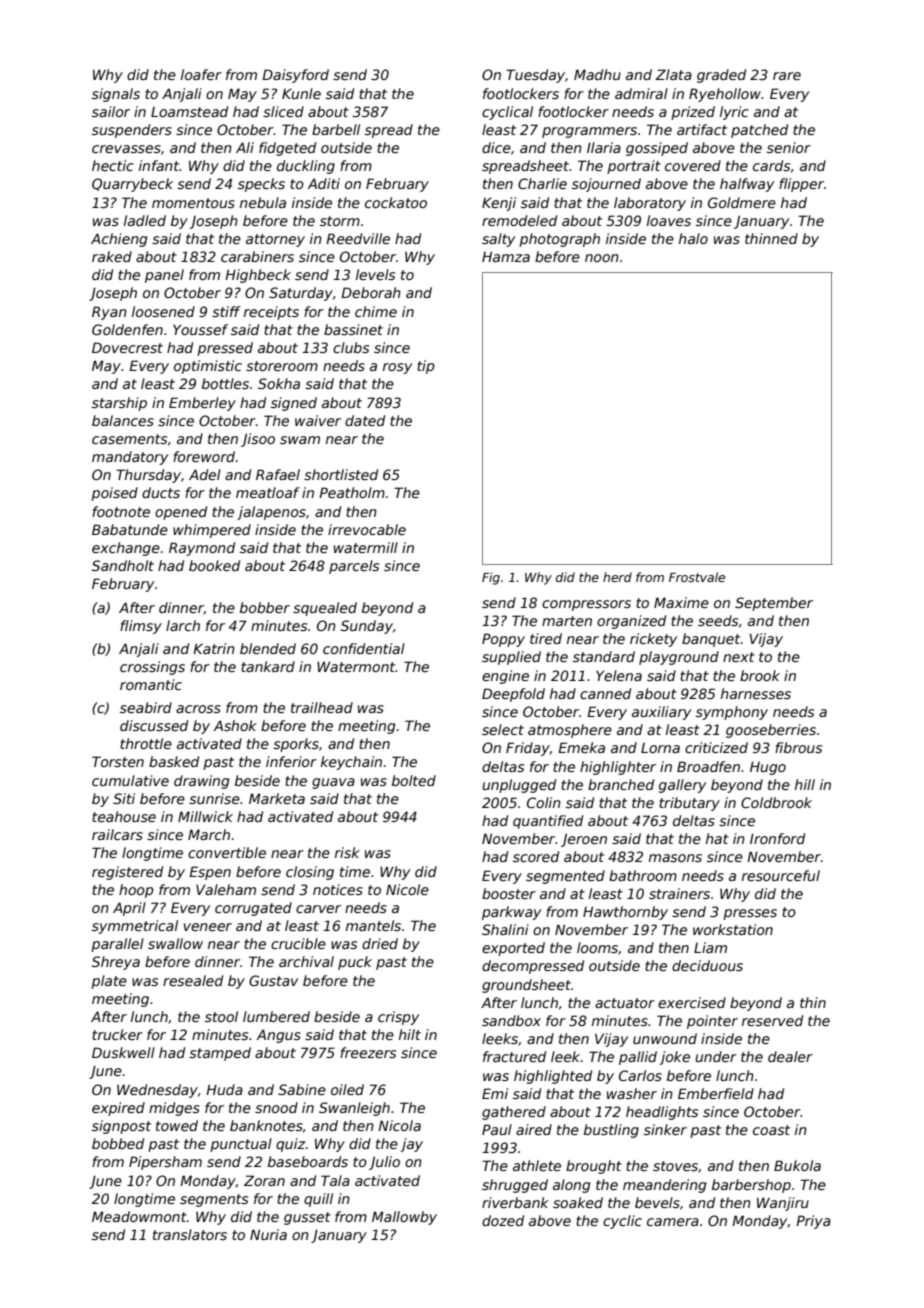  I want to click on September, so click(774, 604).
